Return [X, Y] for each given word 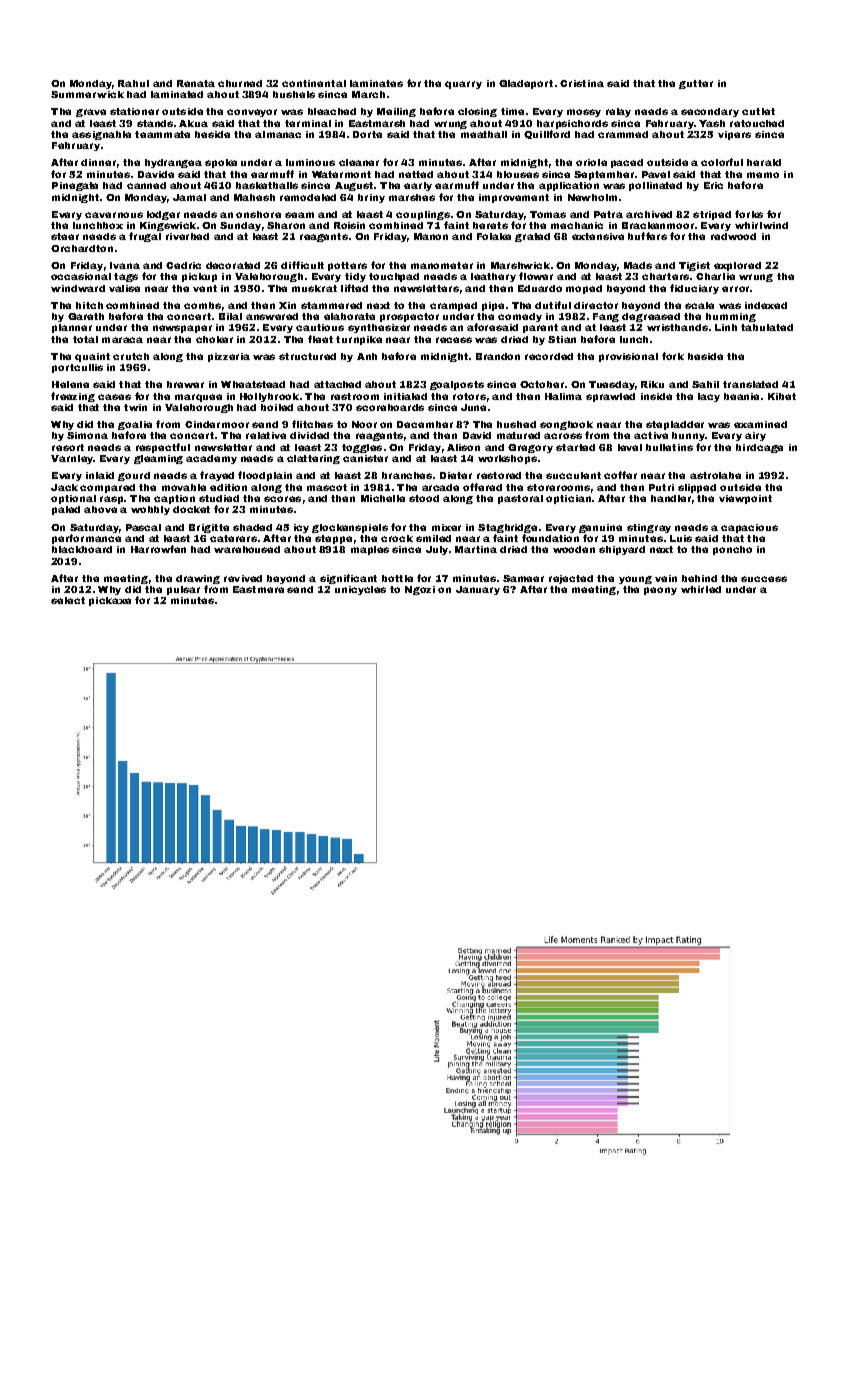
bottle [397, 578]
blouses [518, 174]
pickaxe [110, 601]
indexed [766, 305]
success [764, 579]
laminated [177, 94]
